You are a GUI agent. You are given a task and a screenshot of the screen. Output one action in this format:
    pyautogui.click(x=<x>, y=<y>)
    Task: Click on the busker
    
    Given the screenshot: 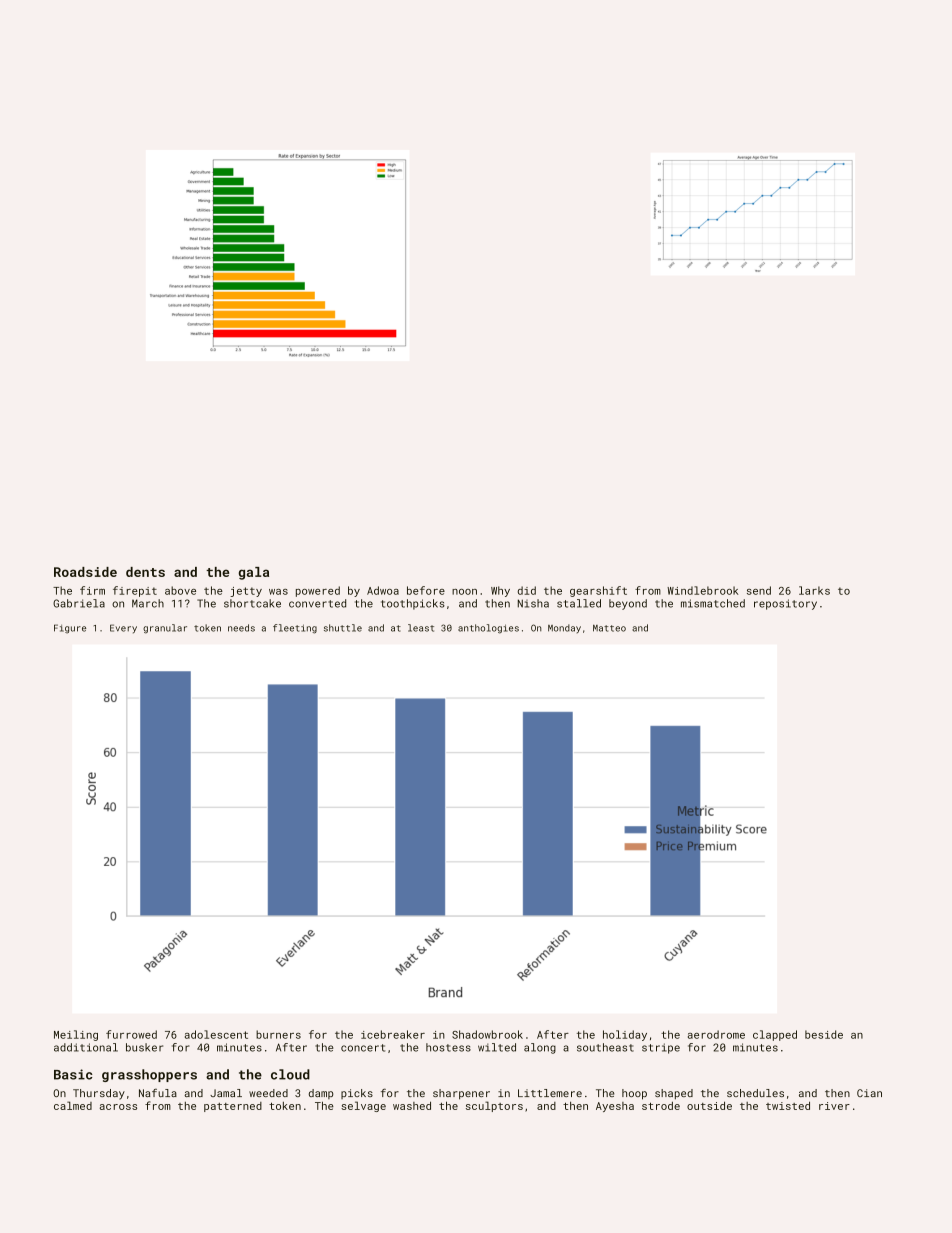 What is the action you would take?
    pyautogui.click(x=144, y=1047)
